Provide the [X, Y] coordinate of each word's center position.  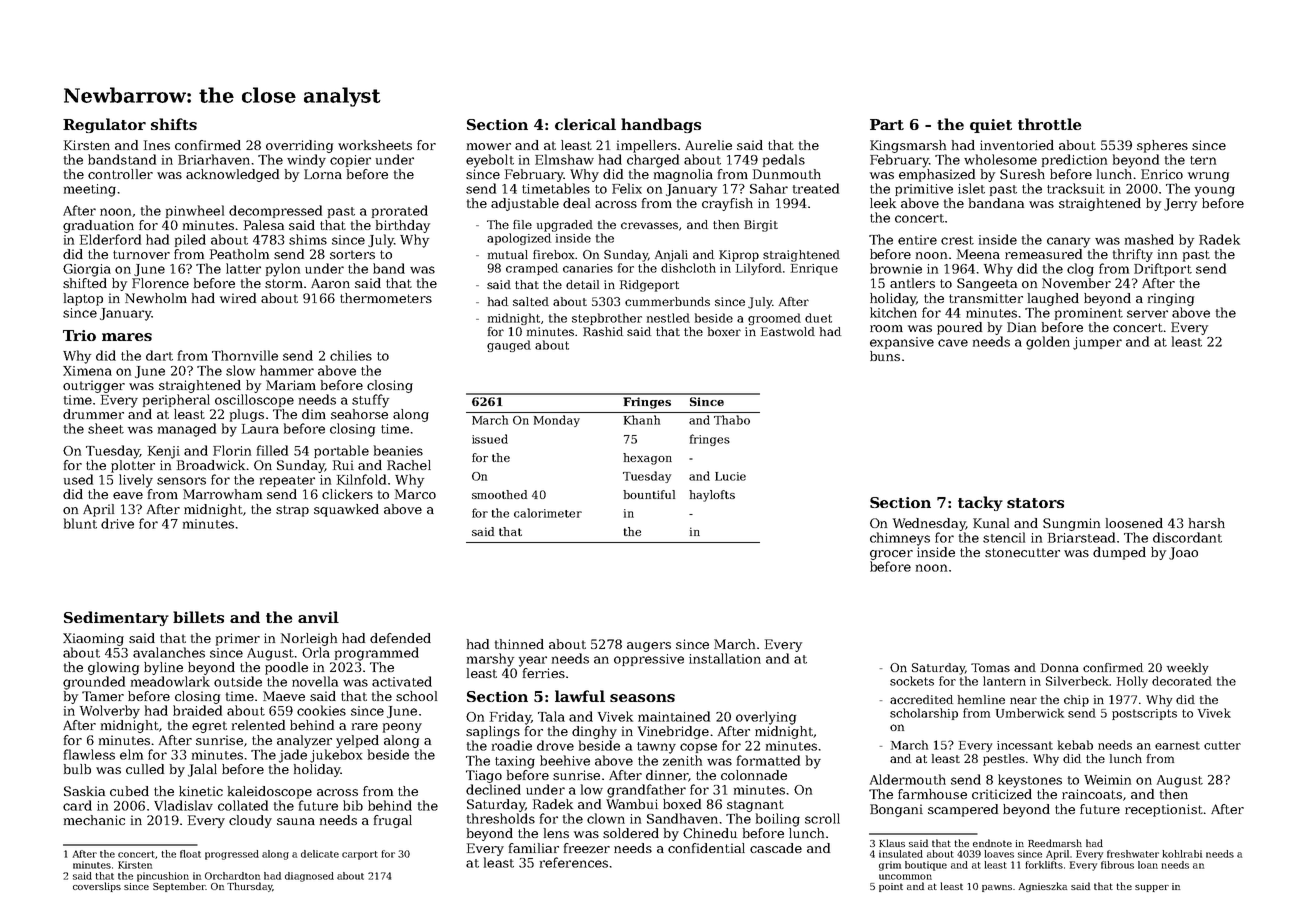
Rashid [603, 331]
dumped [1119, 553]
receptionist [1164, 810]
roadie [512, 745]
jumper [1097, 343]
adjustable [525, 204]
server [1147, 314]
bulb [77, 769]
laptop [83, 299]
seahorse [359, 414]
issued [490, 439]
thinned [519, 644]
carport [360, 855]
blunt [80, 523]
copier [350, 161]
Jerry [1180, 204]
